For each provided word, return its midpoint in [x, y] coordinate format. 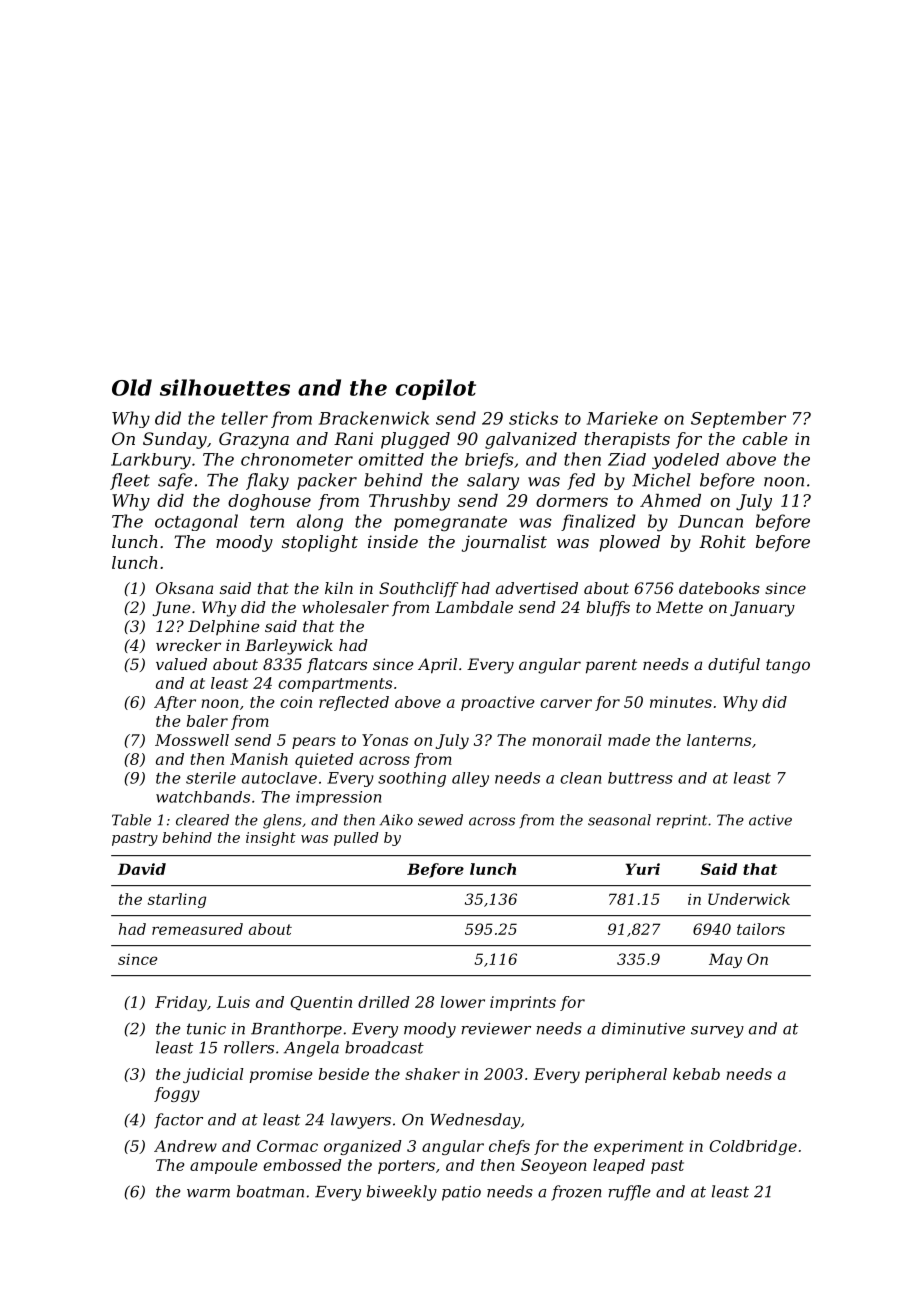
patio [461, 1193]
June [171, 608]
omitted [391, 459]
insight [271, 839]
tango [788, 666]
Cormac [287, 1146]
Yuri [642, 869]
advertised [537, 588]
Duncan [710, 521]
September [738, 419]
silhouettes [225, 387]
